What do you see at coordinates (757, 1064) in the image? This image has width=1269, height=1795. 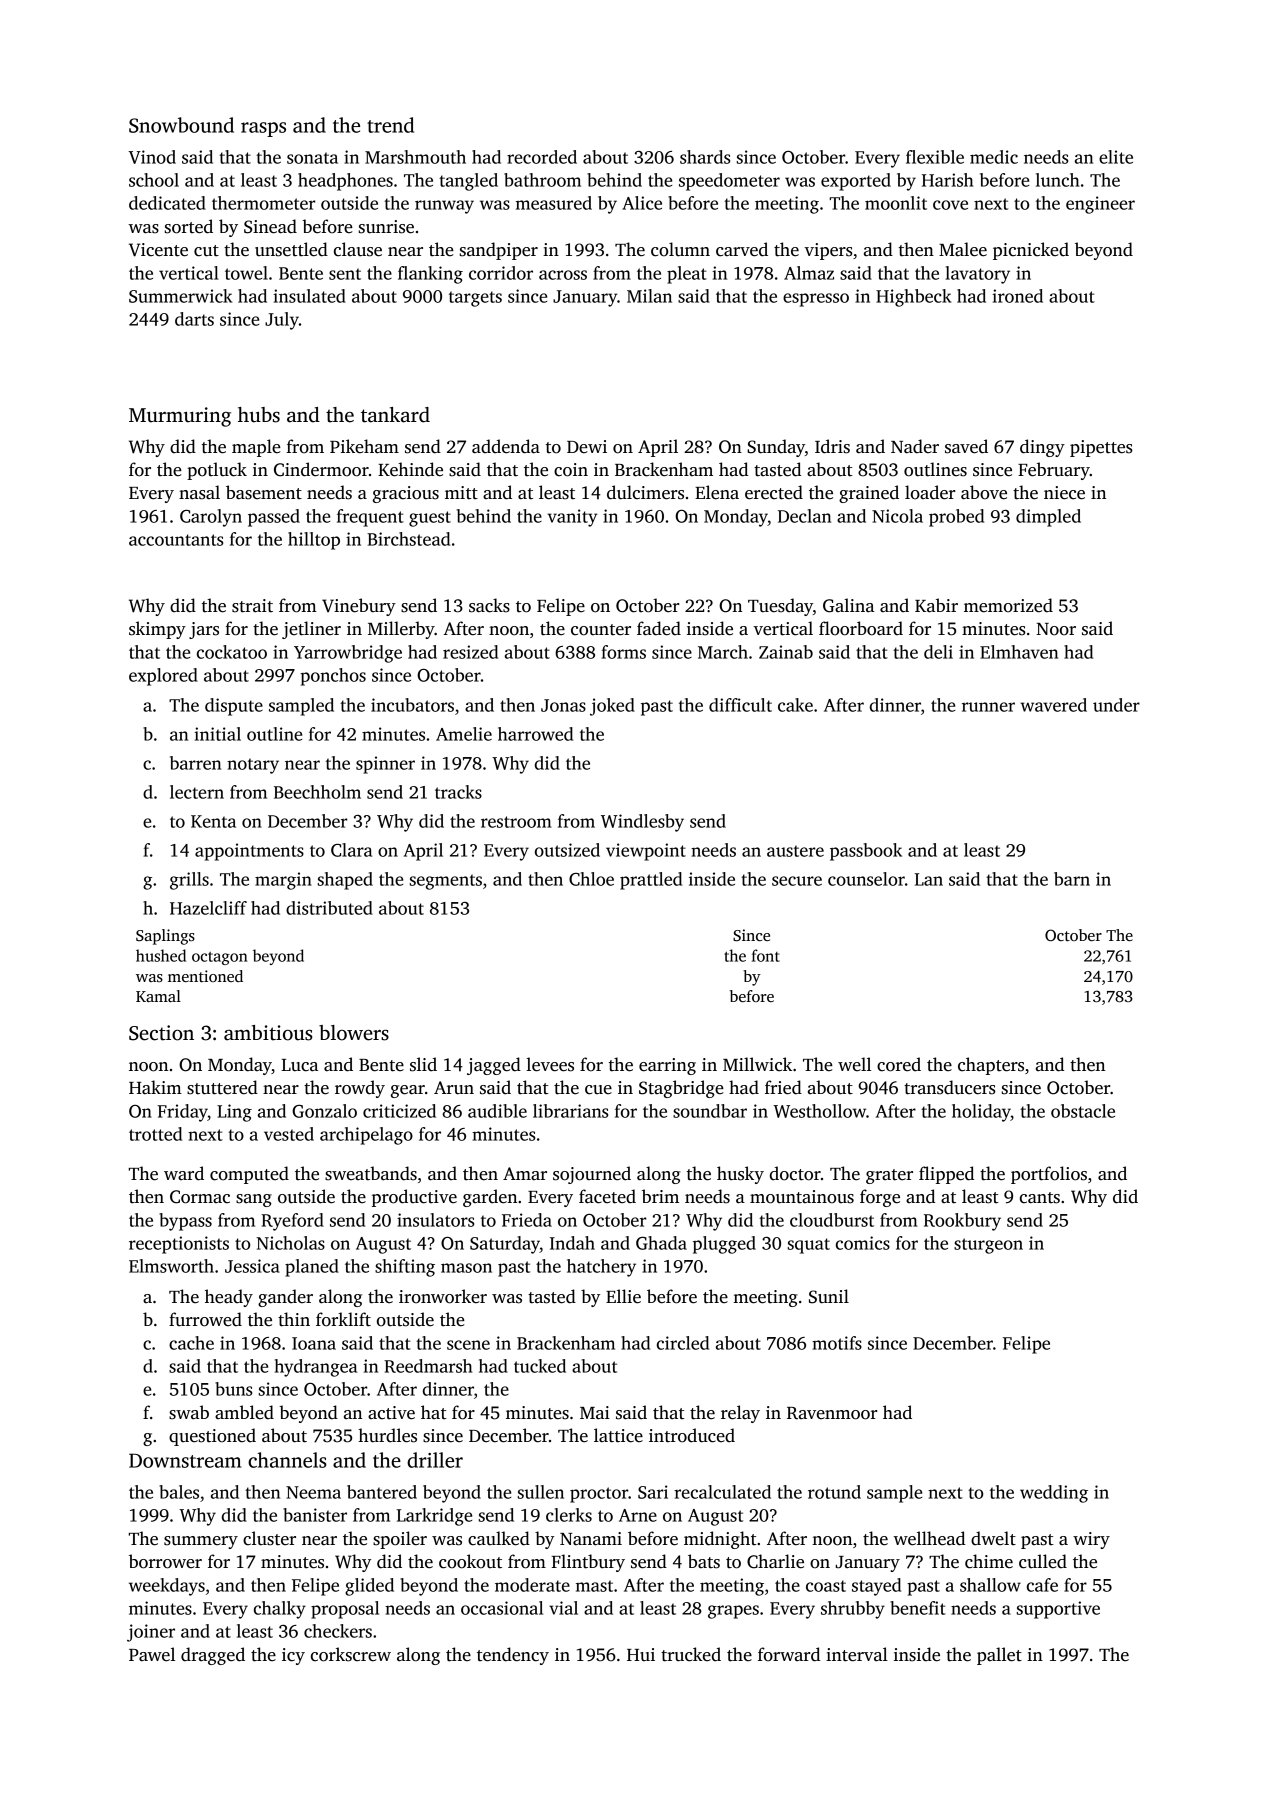 I see `Millwick` at bounding box center [757, 1064].
